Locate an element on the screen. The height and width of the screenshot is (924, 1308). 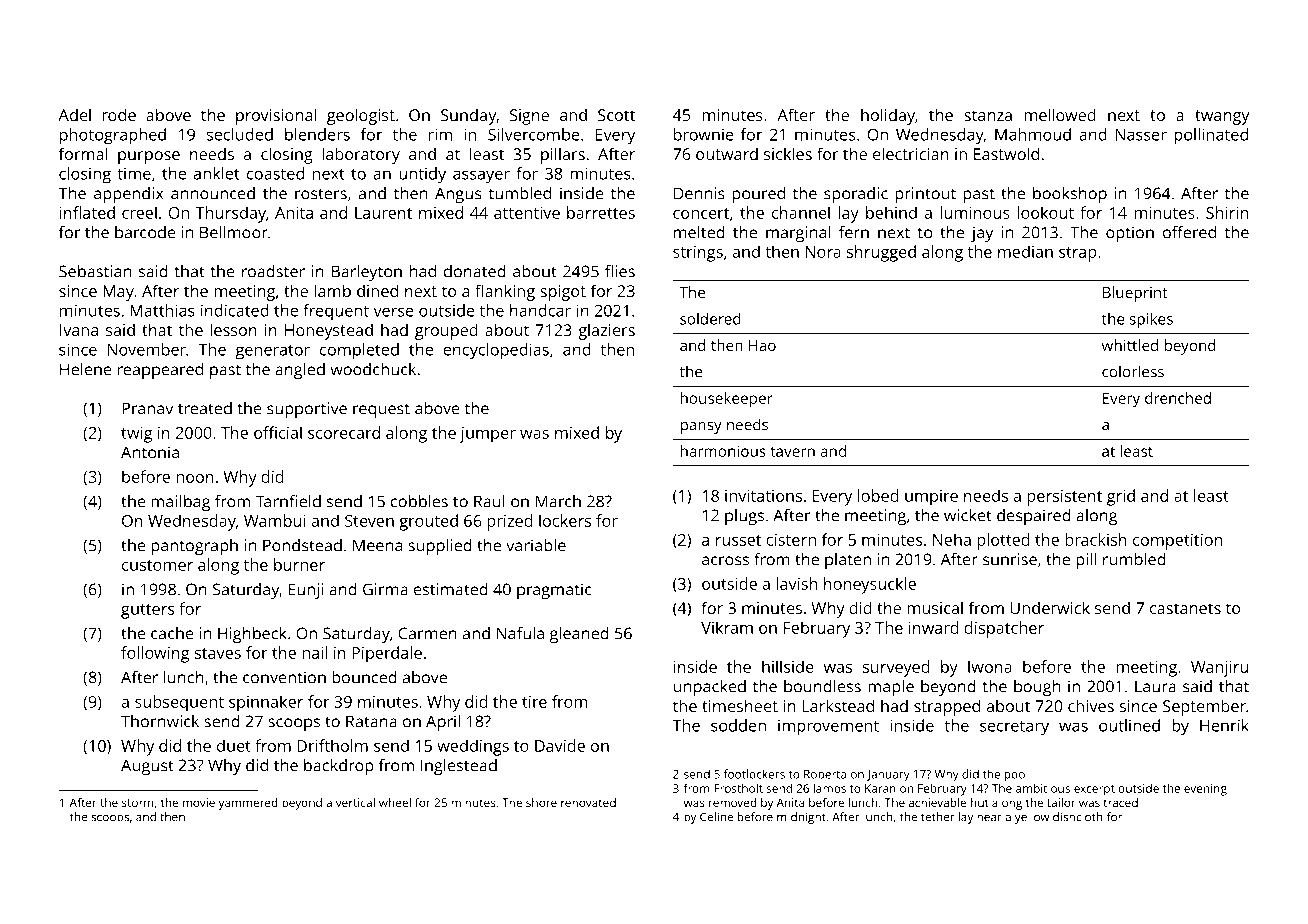
median is located at coordinates (1025, 251).
